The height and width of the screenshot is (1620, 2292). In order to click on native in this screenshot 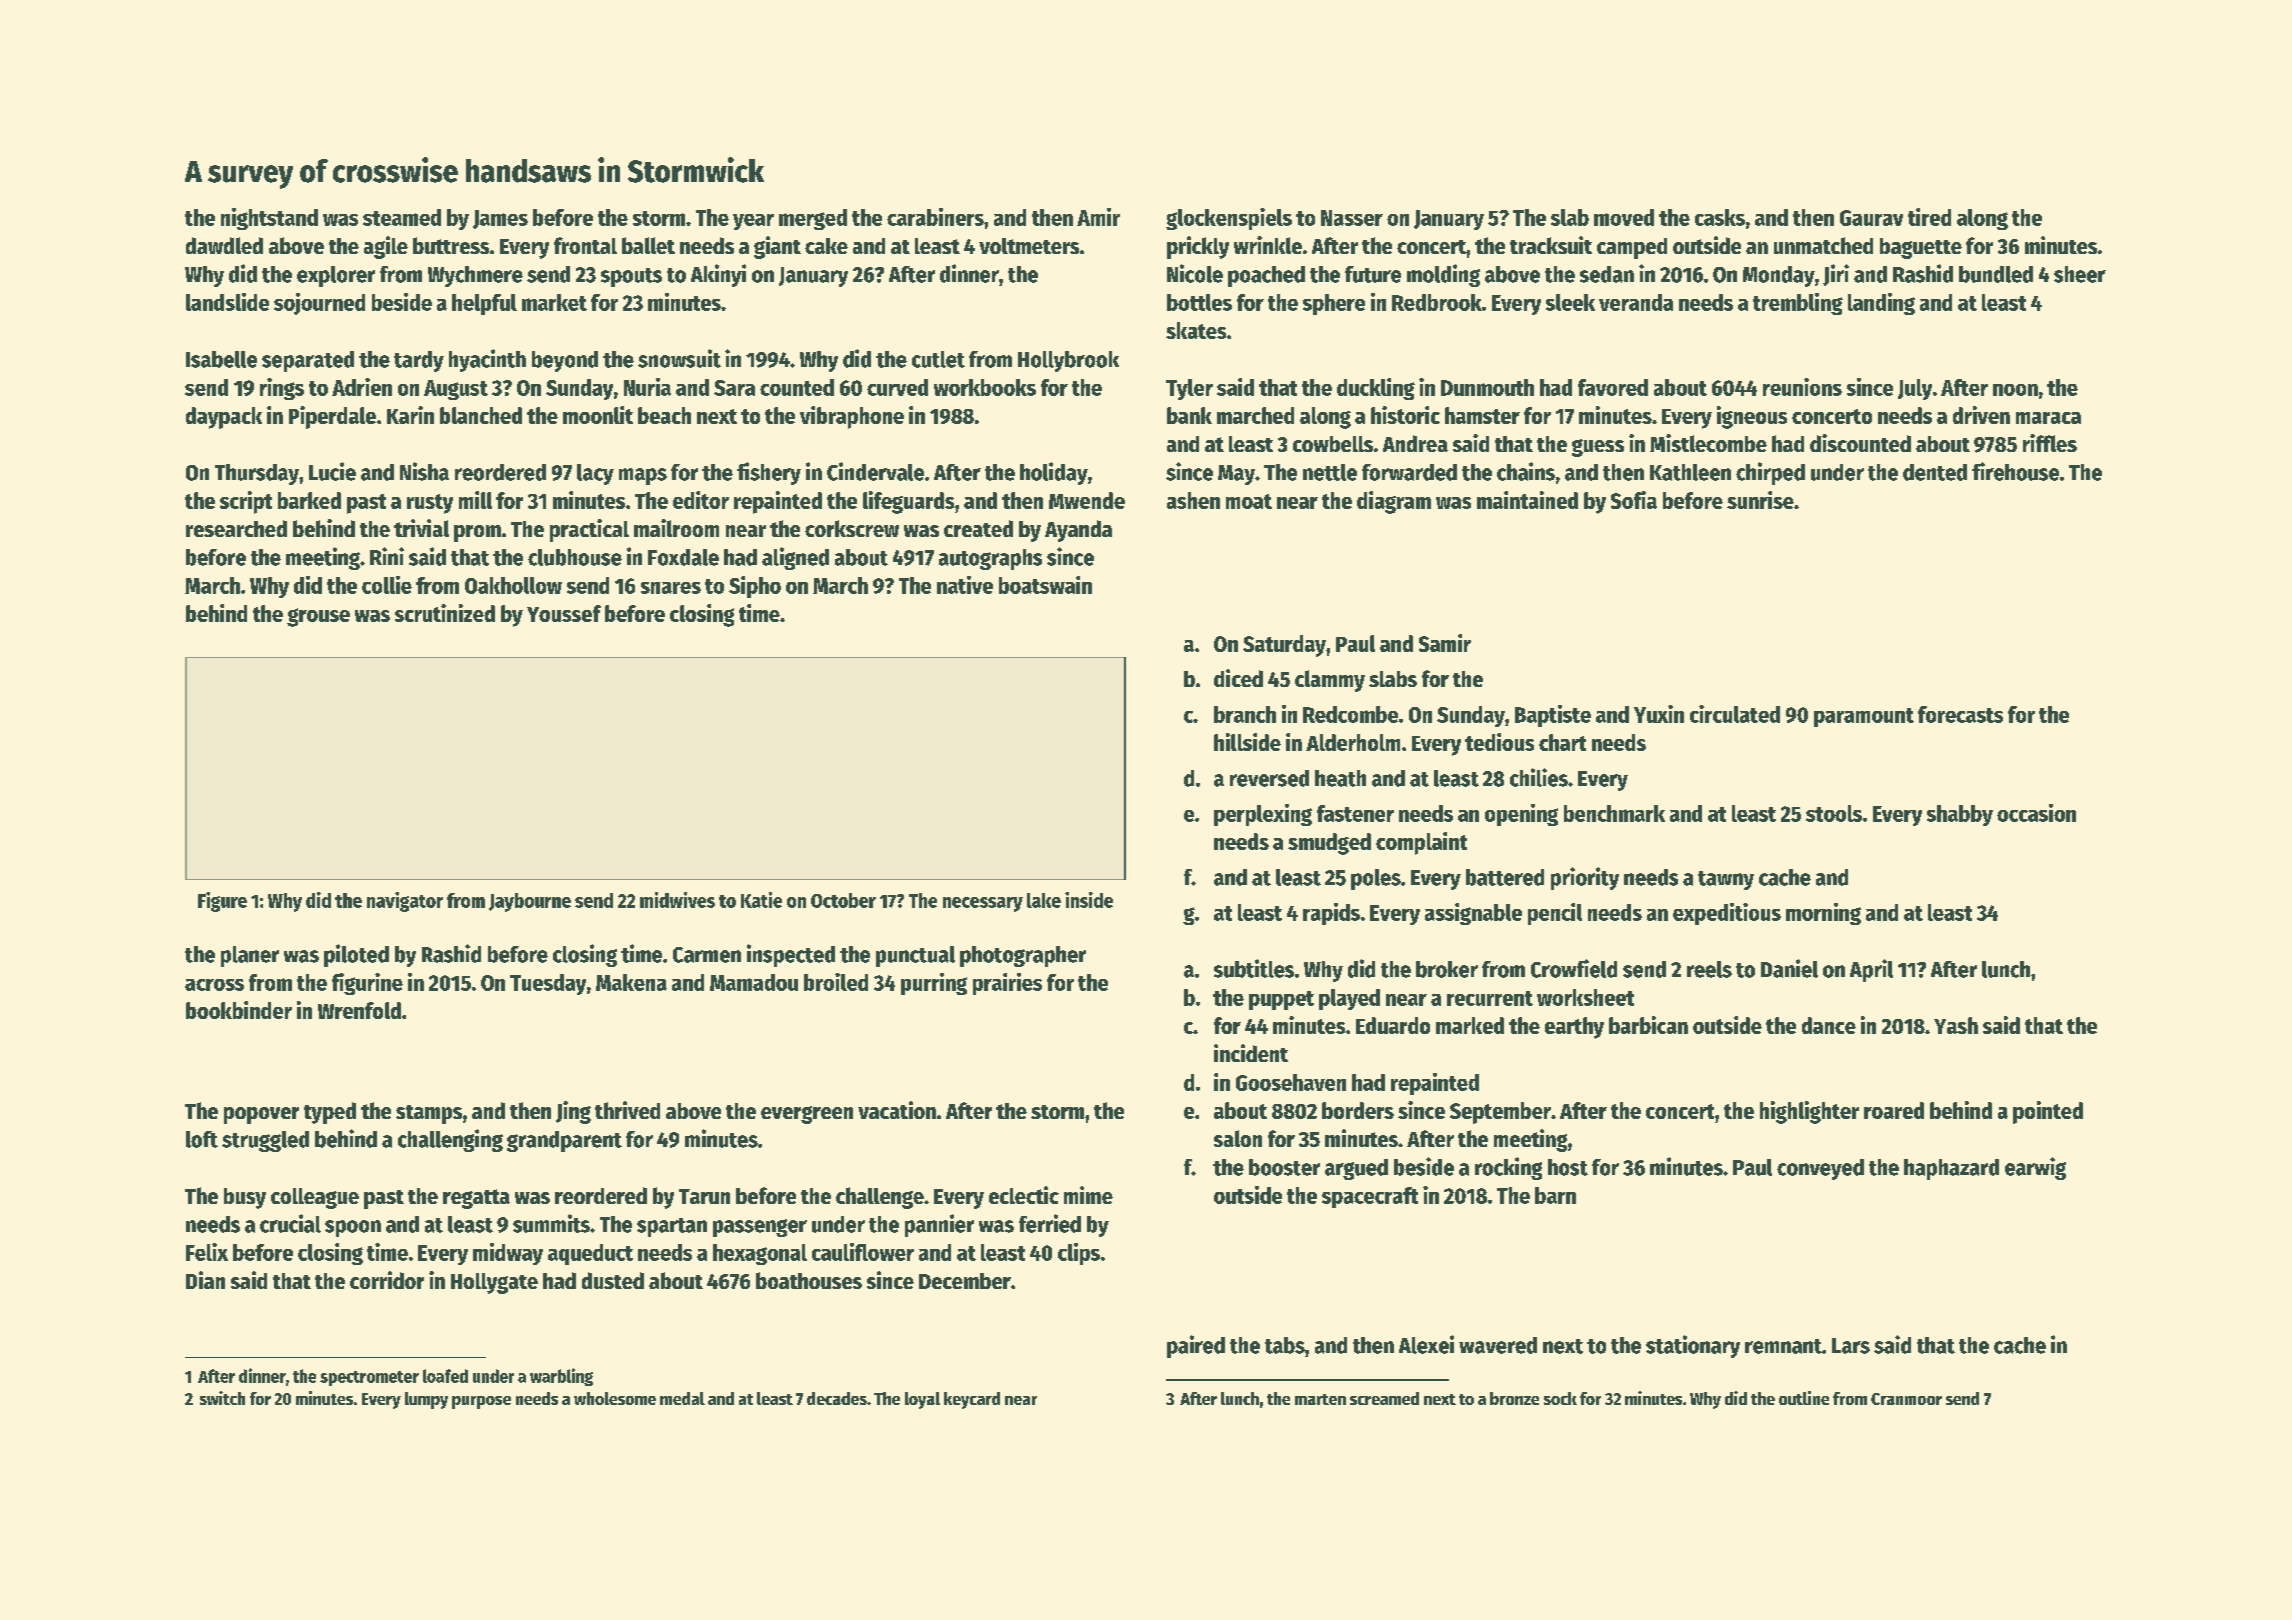, I will do `click(965, 585)`.
